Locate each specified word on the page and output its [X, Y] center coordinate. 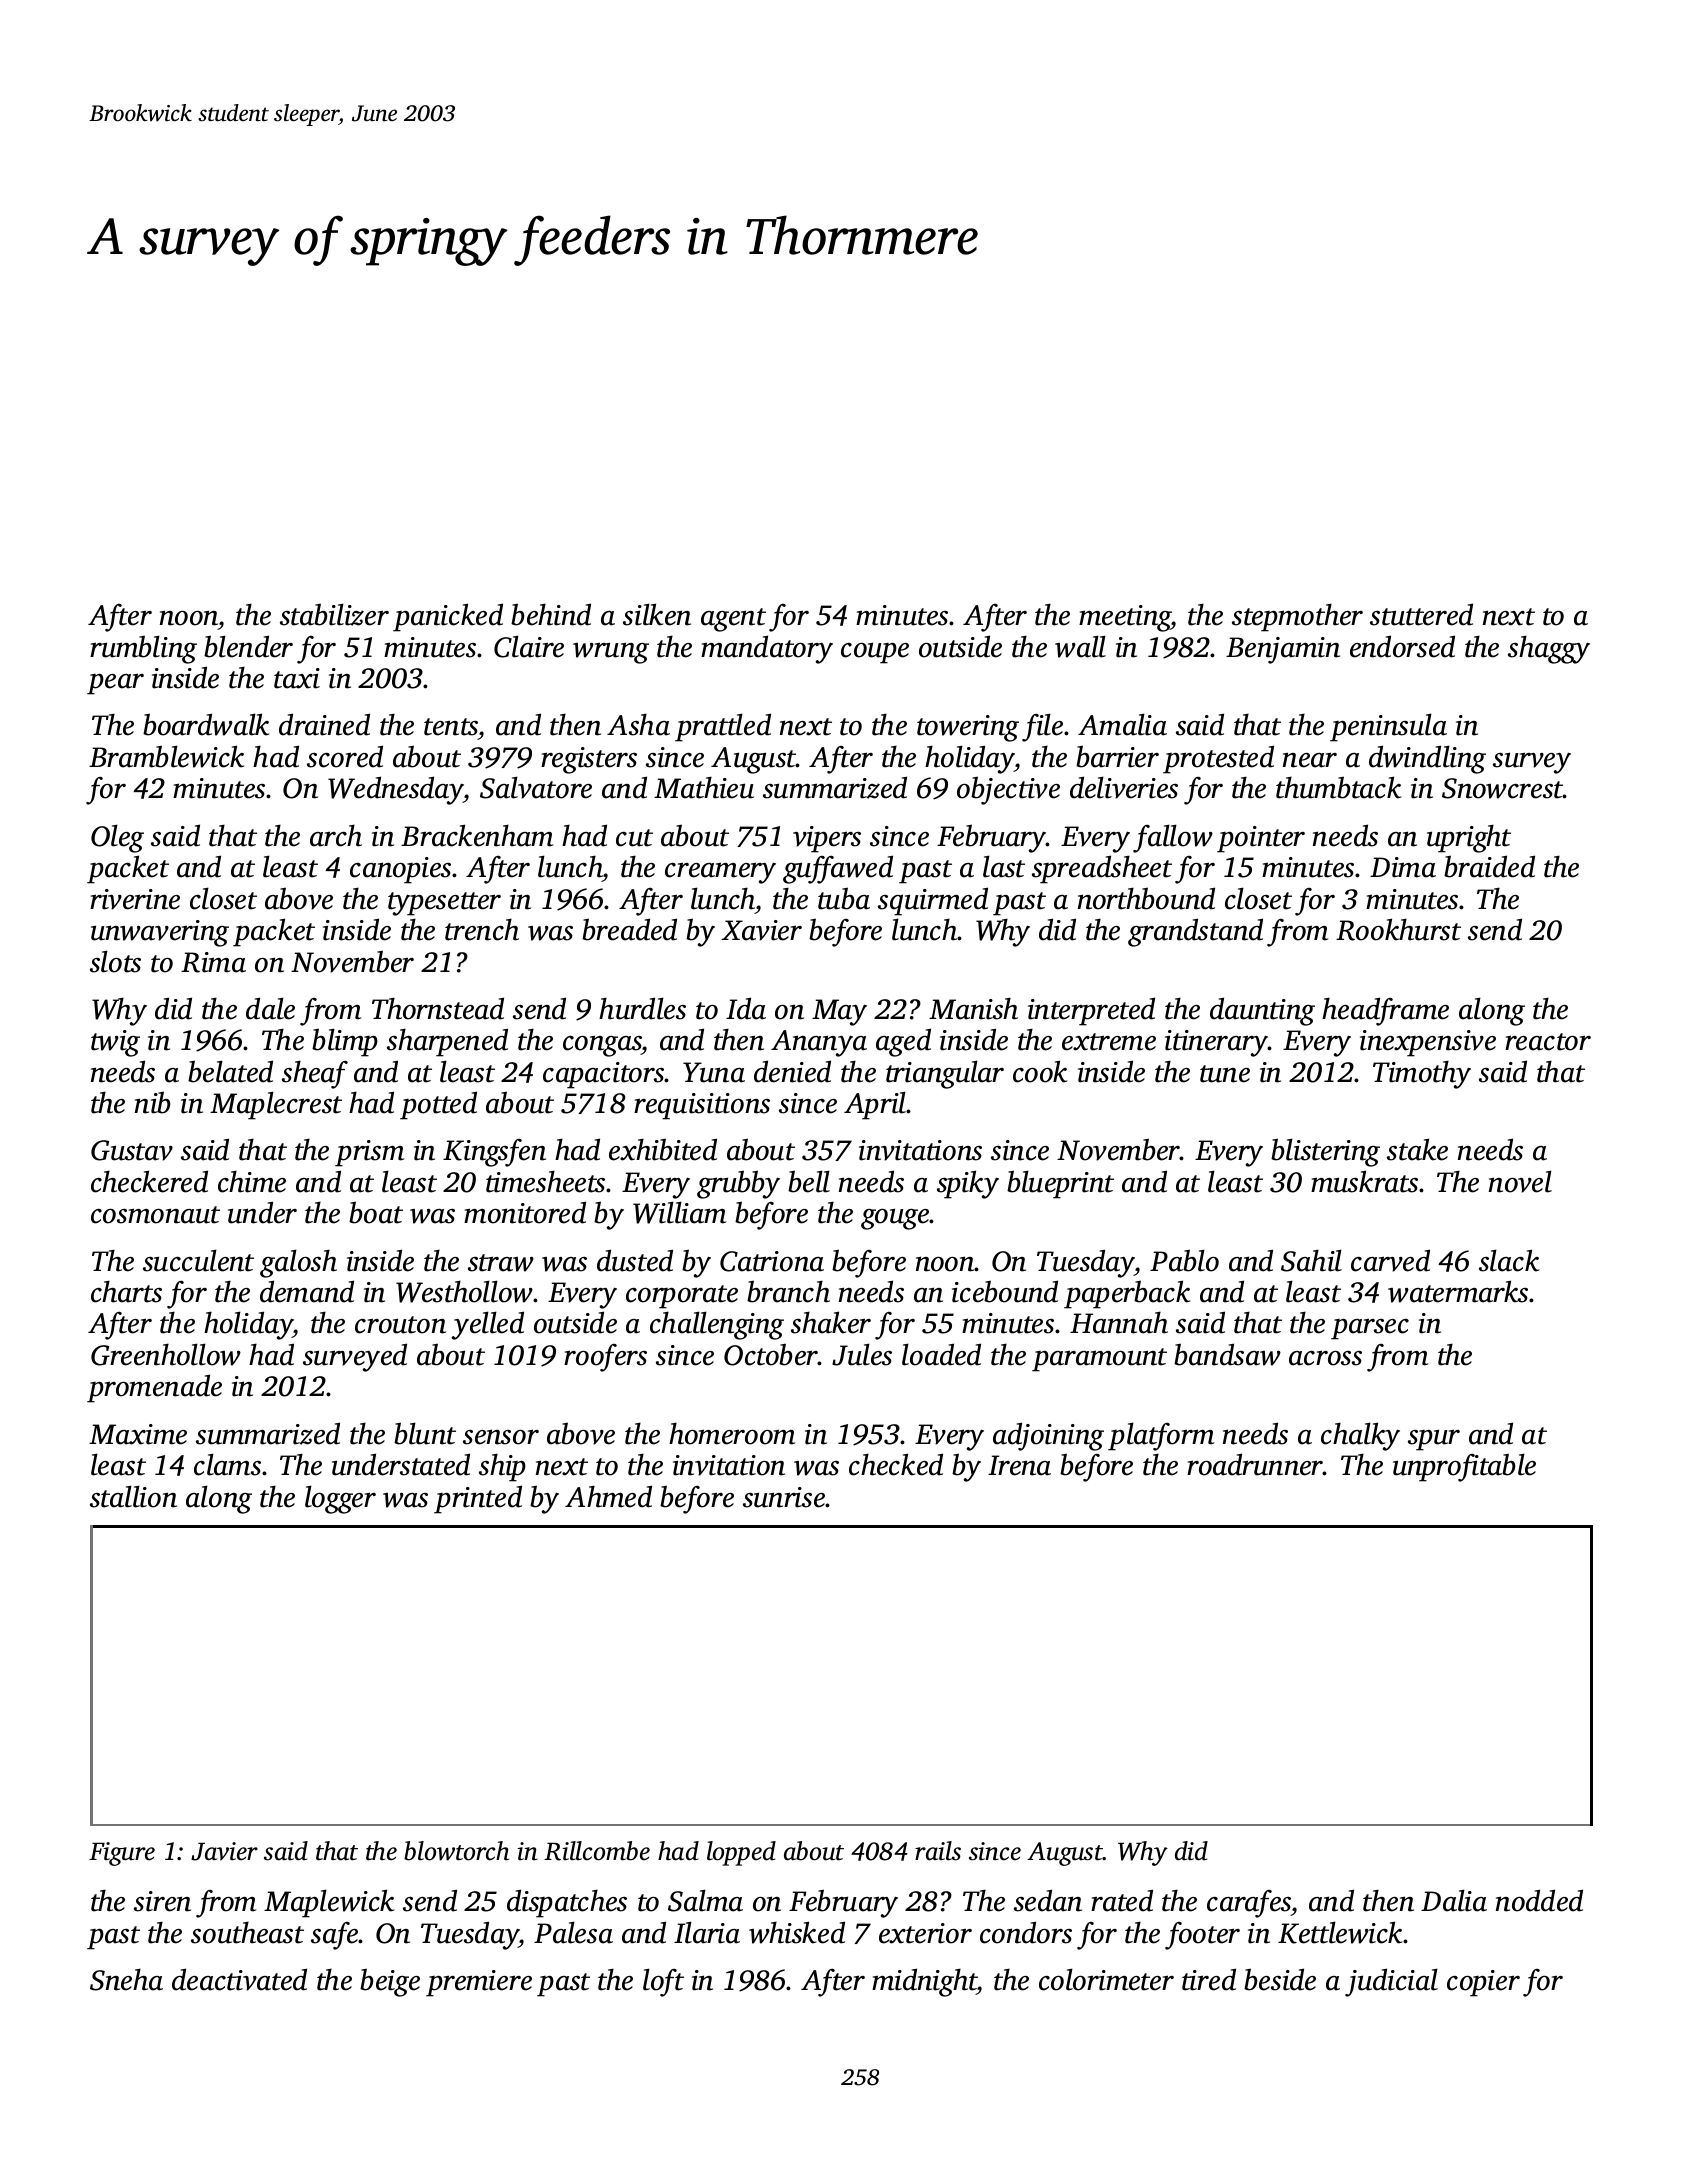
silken [657, 614]
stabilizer [334, 614]
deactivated [239, 1979]
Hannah [1119, 1322]
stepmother [1297, 617]
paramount [1099, 1360]
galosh [298, 1263]
